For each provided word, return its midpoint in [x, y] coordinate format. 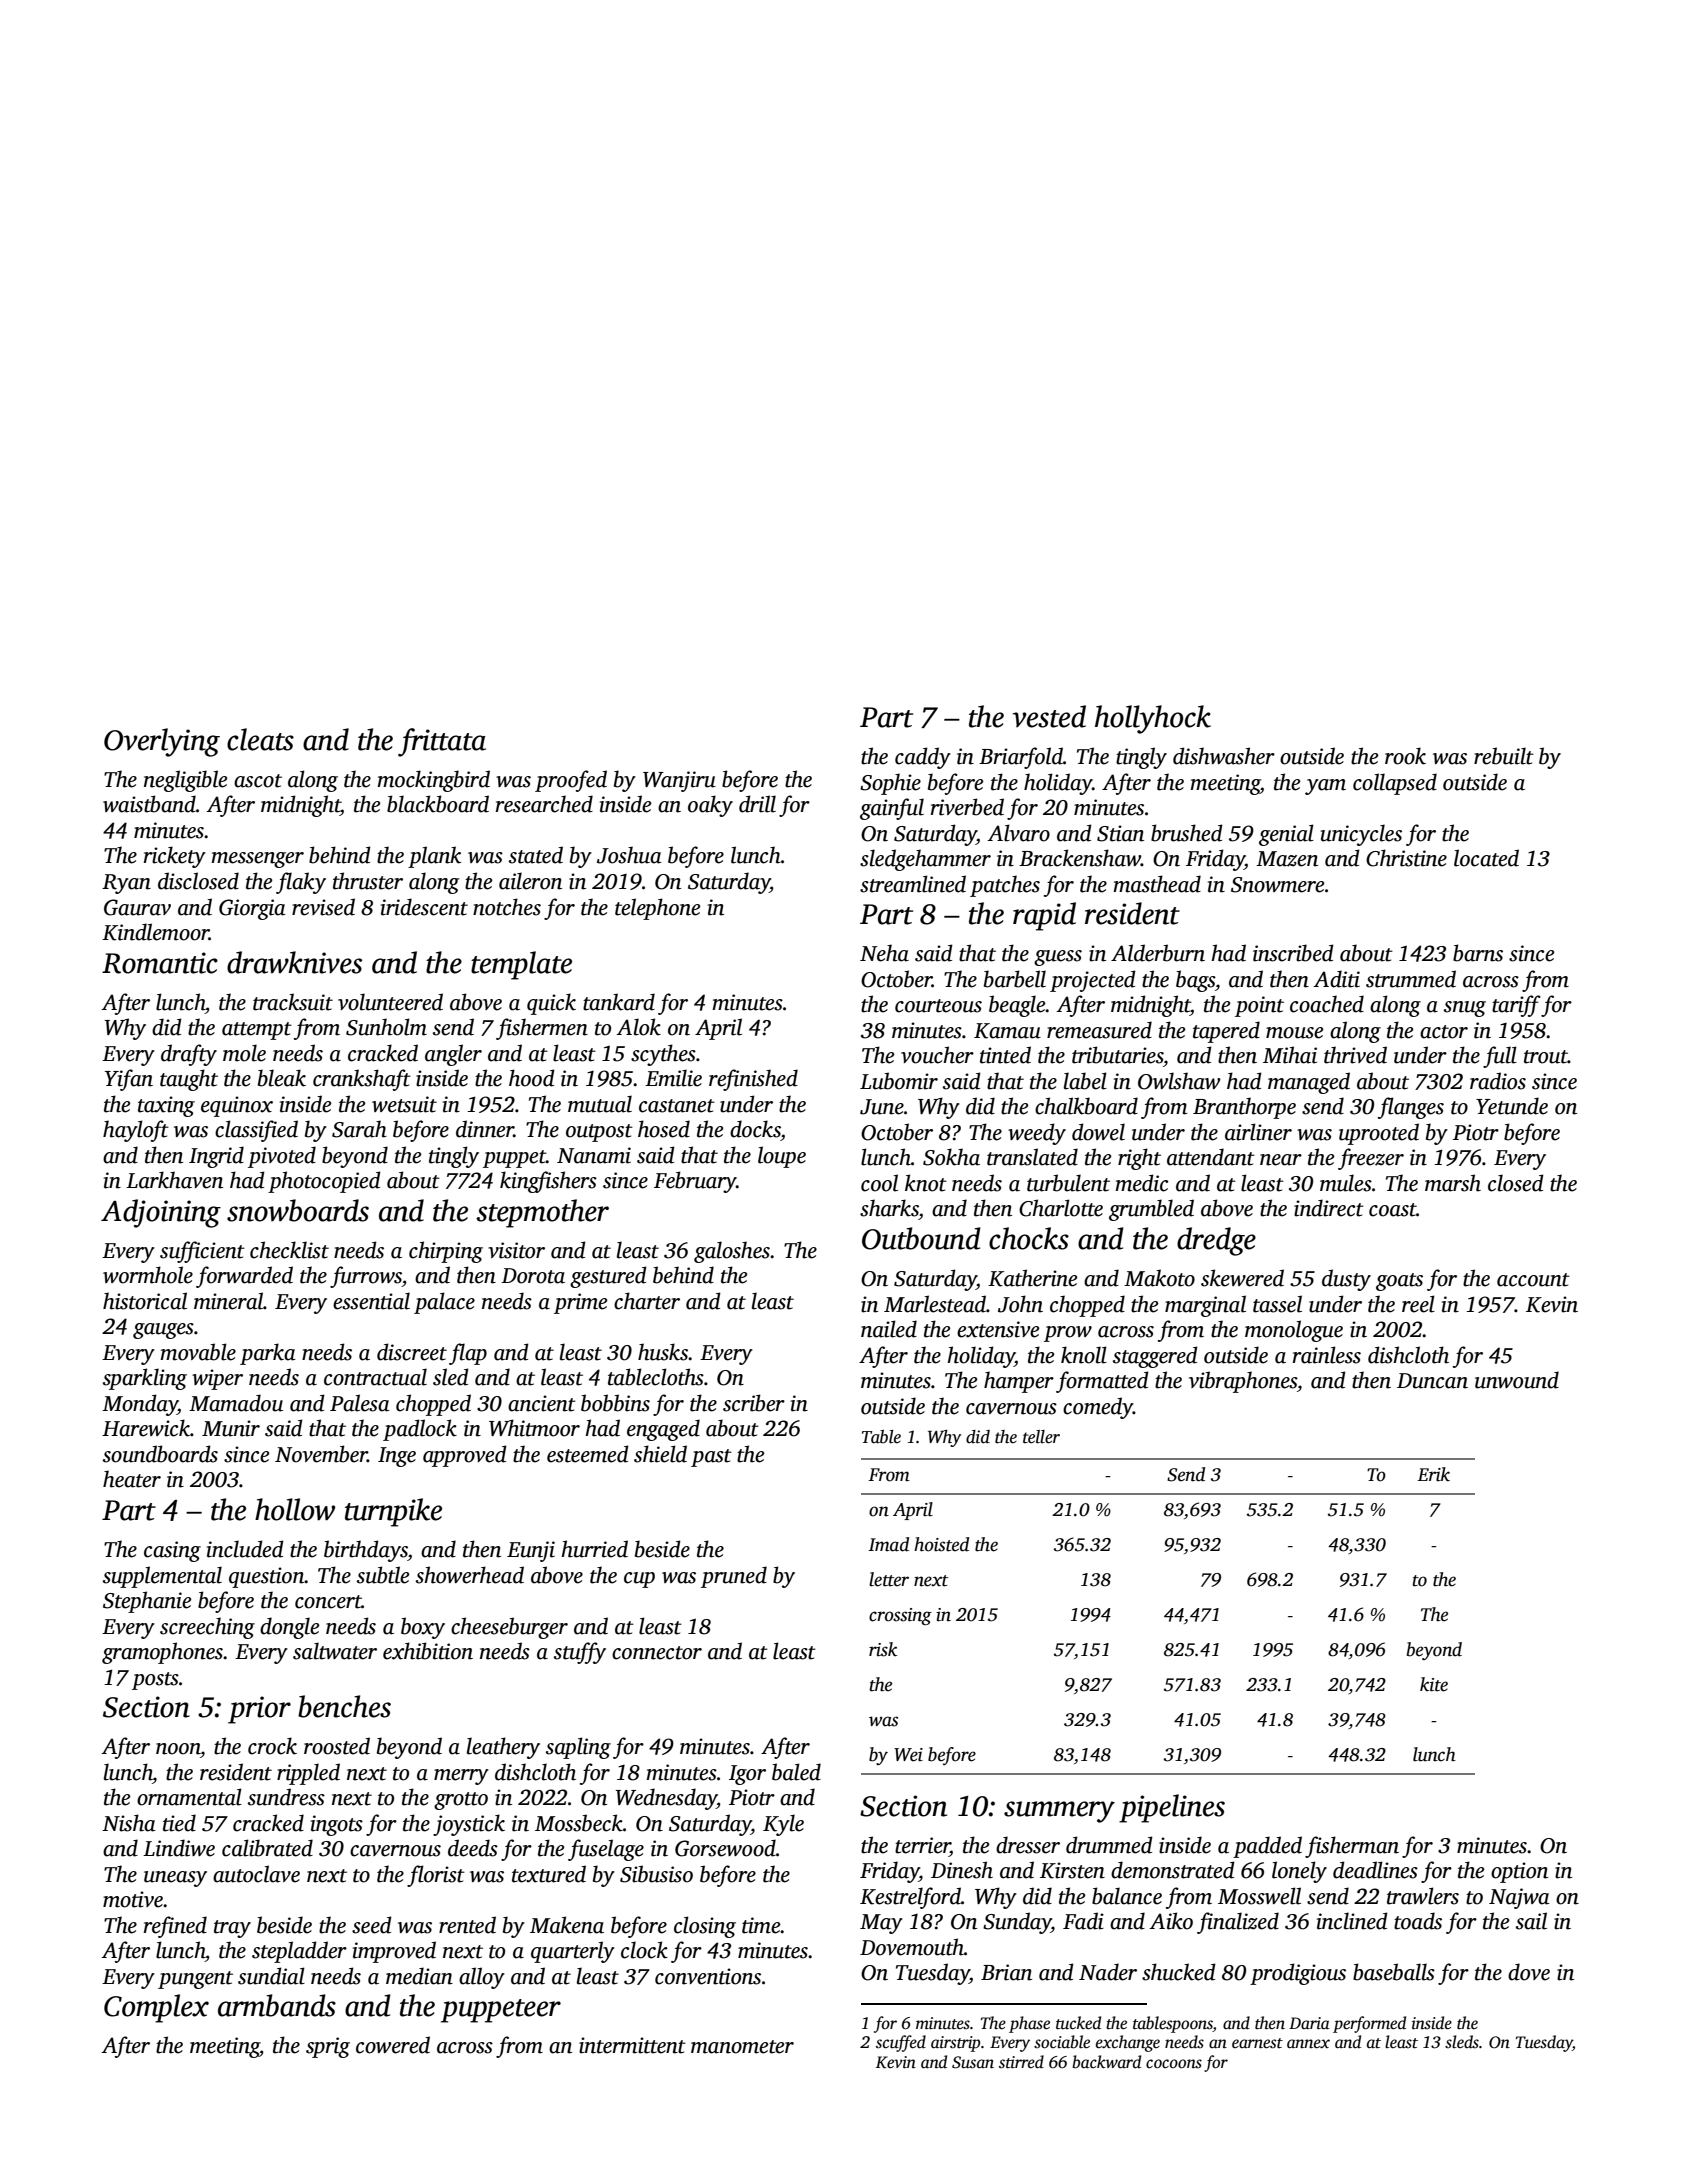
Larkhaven [174, 1180]
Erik [1433, 1474]
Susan [973, 2062]
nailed [889, 1329]
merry [461, 1777]
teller [1041, 1437]
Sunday [1017, 1923]
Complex [156, 2008]
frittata [442, 742]
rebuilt [1504, 756]
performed [1369, 2024]
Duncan [1432, 1381]
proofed [571, 781]
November [321, 1454]
